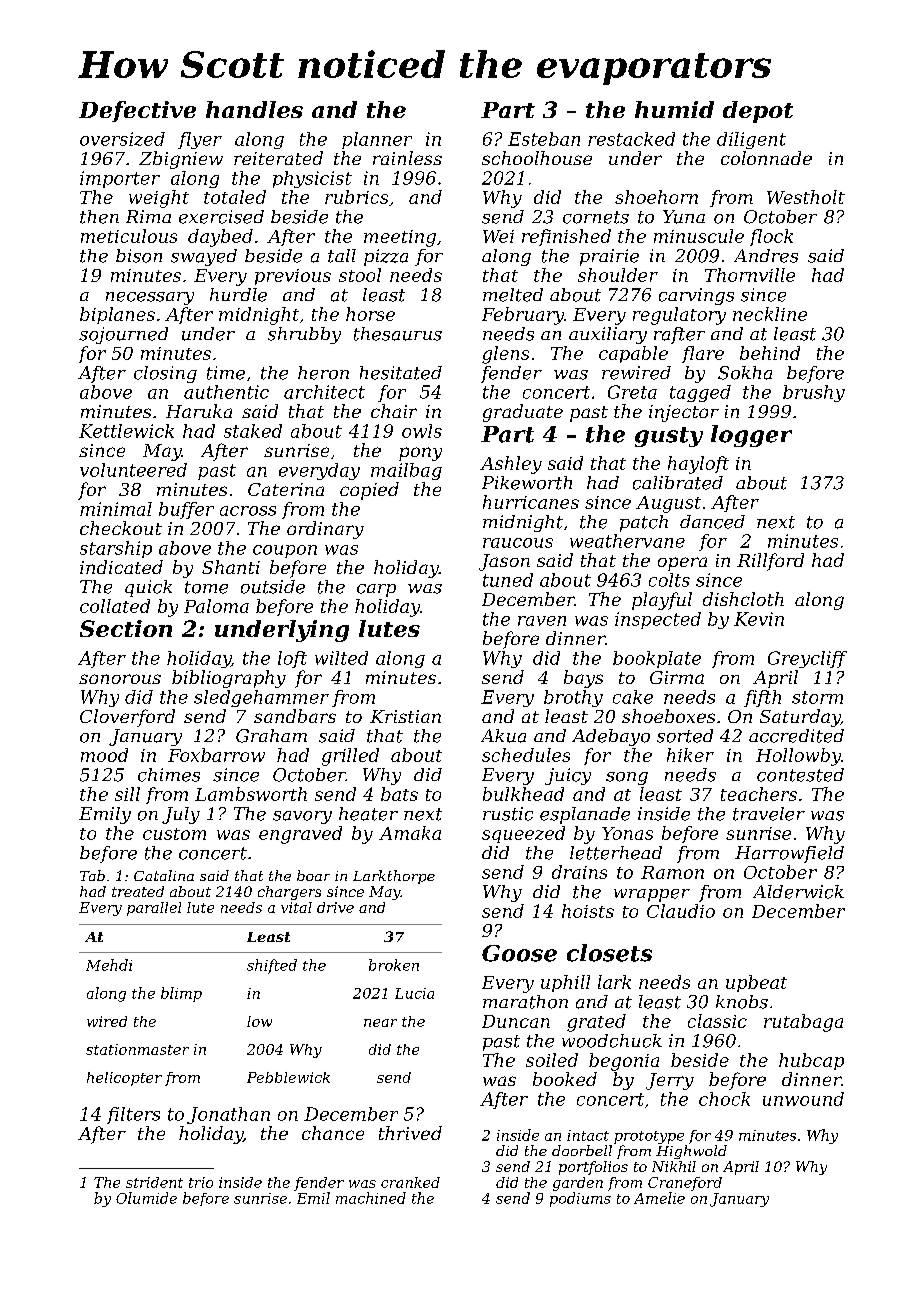 Image resolution: width=924 pixels, height=1308 pixels. What do you see at coordinates (216, 755) in the screenshot?
I see `Foxbarrow` at bounding box center [216, 755].
